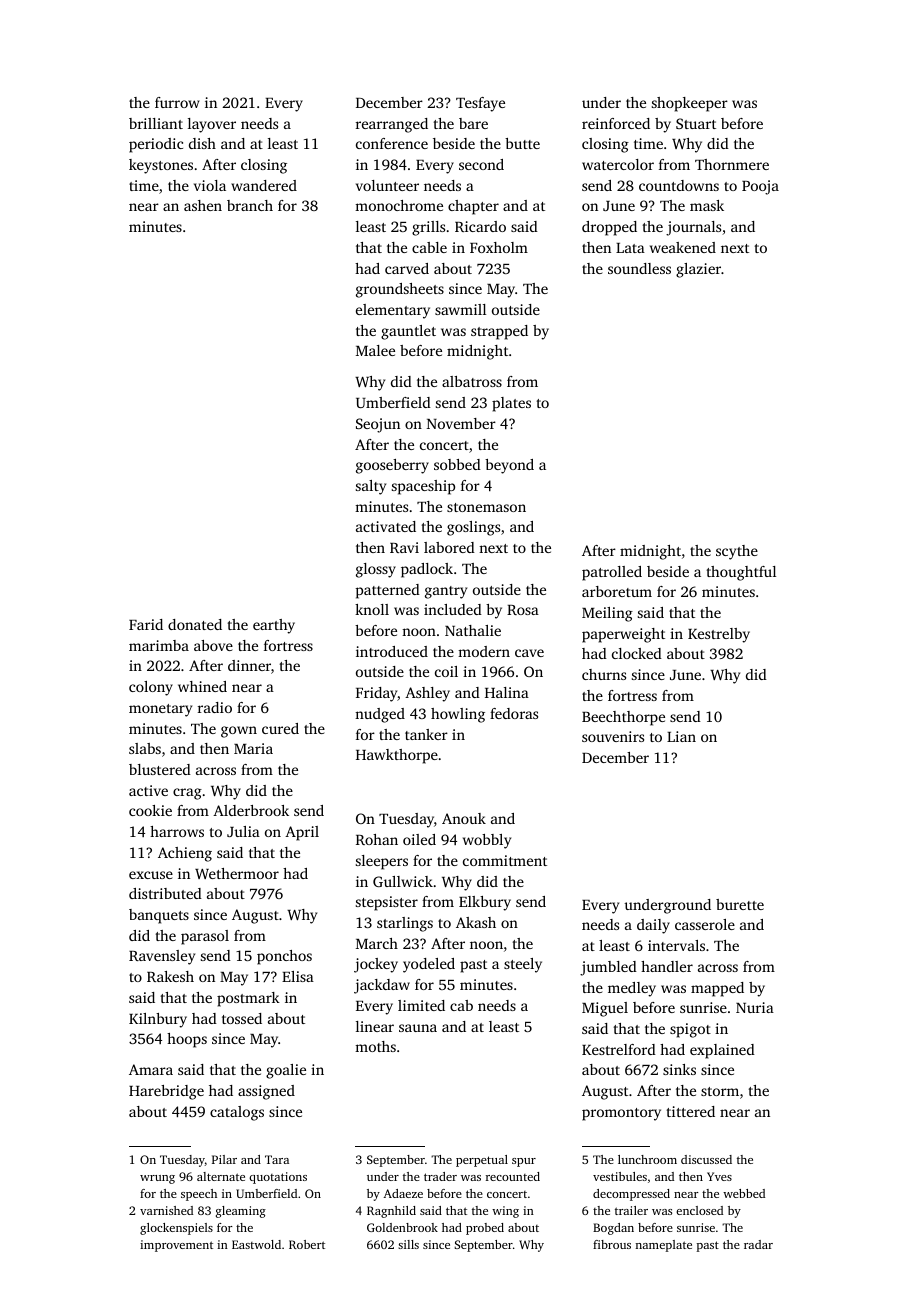 Image resolution: width=908 pixels, height=1316 pixels. I want to click on modern, so click(484, 651).
